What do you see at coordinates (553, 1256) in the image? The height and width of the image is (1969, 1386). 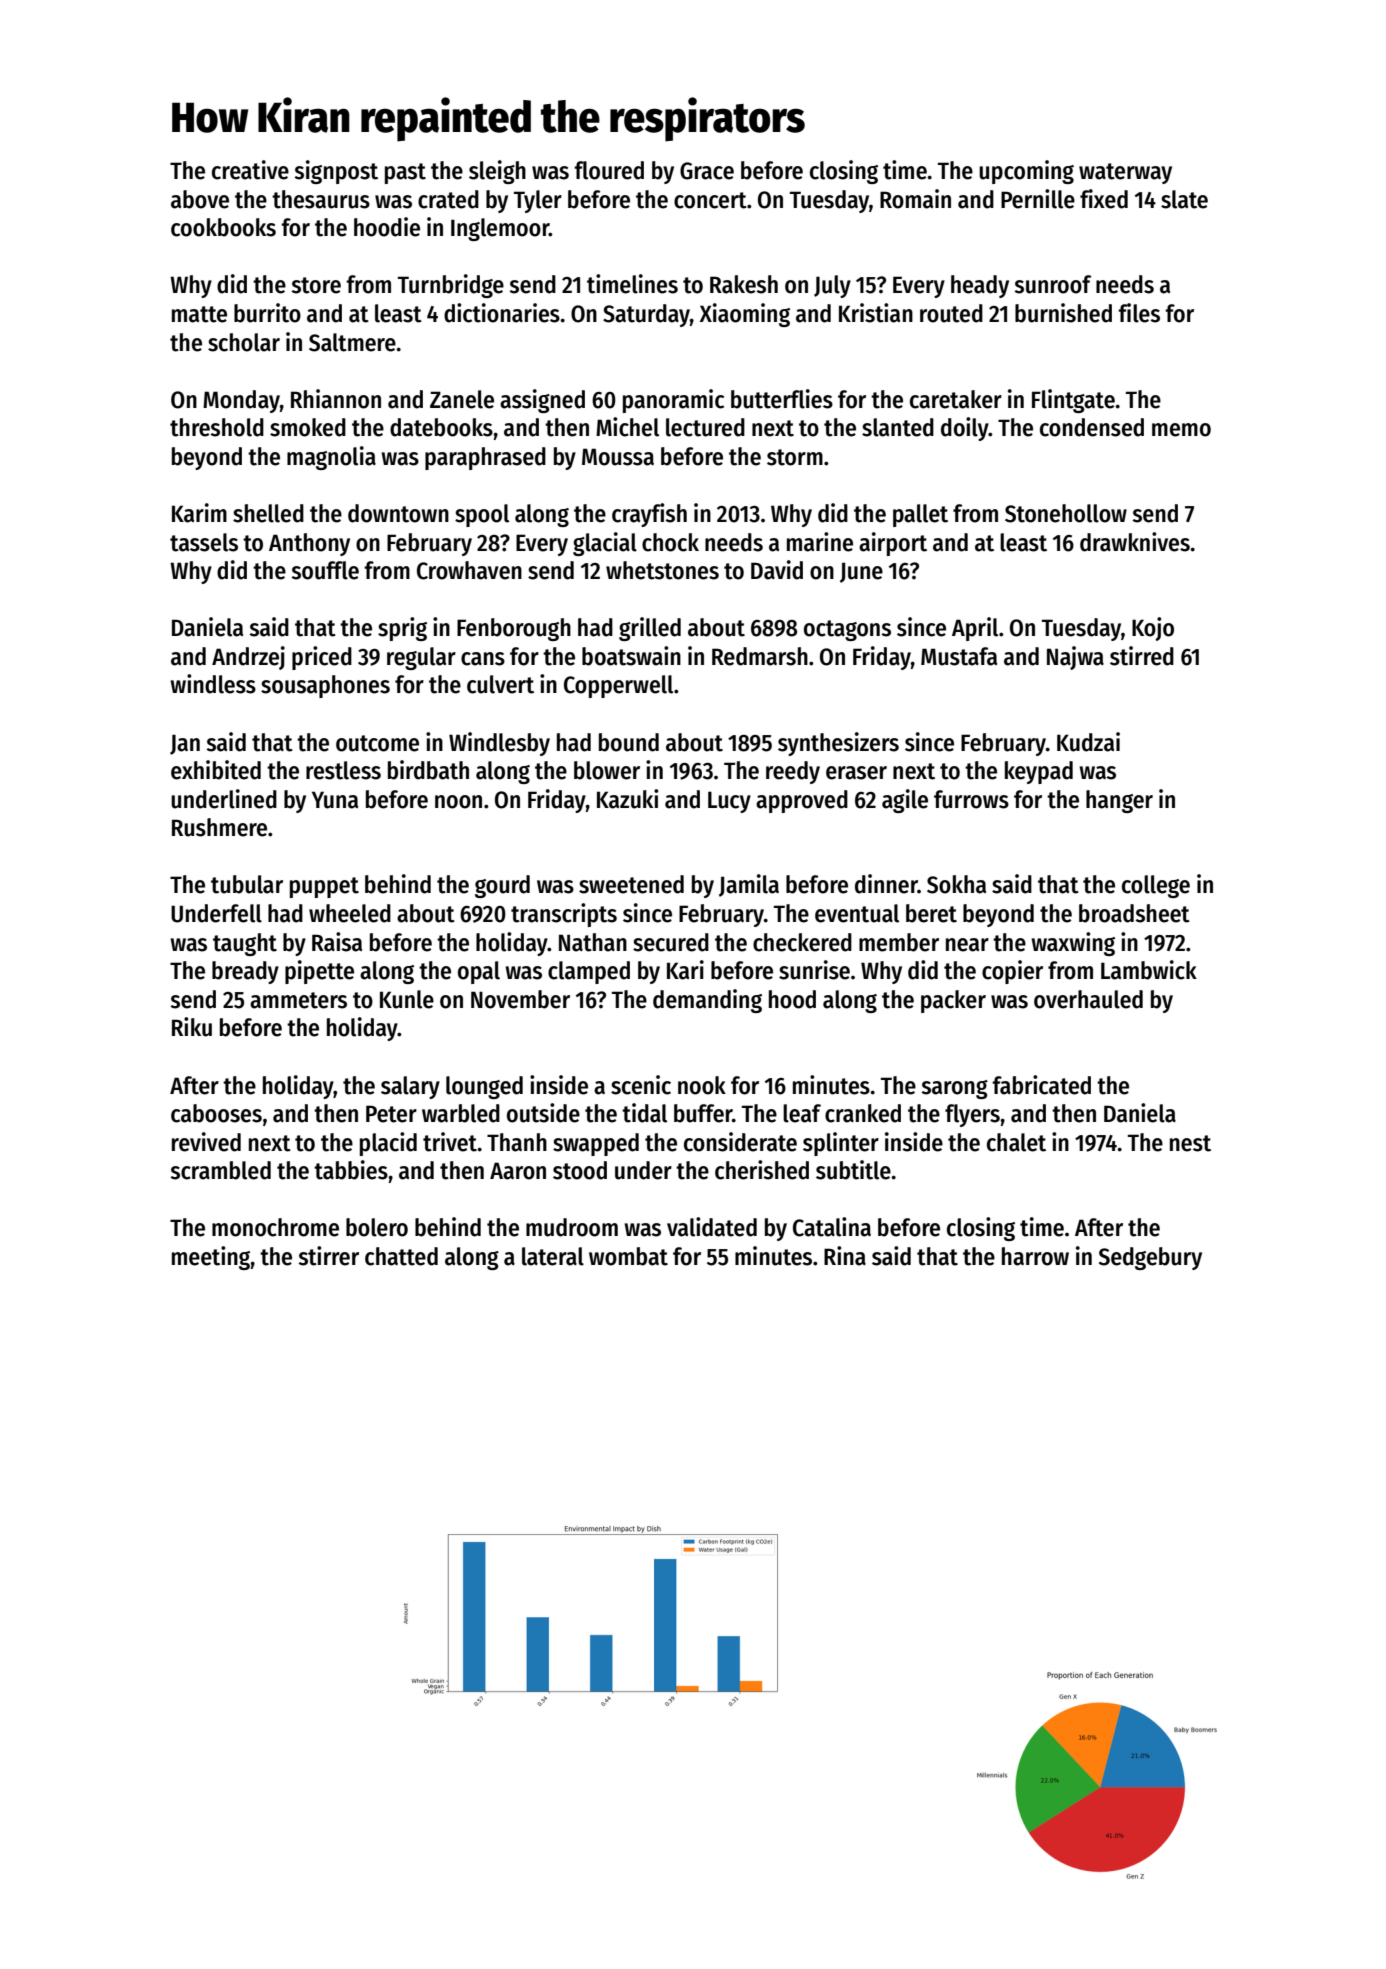 I see `lateral` at bounding box center [553, 1256].
